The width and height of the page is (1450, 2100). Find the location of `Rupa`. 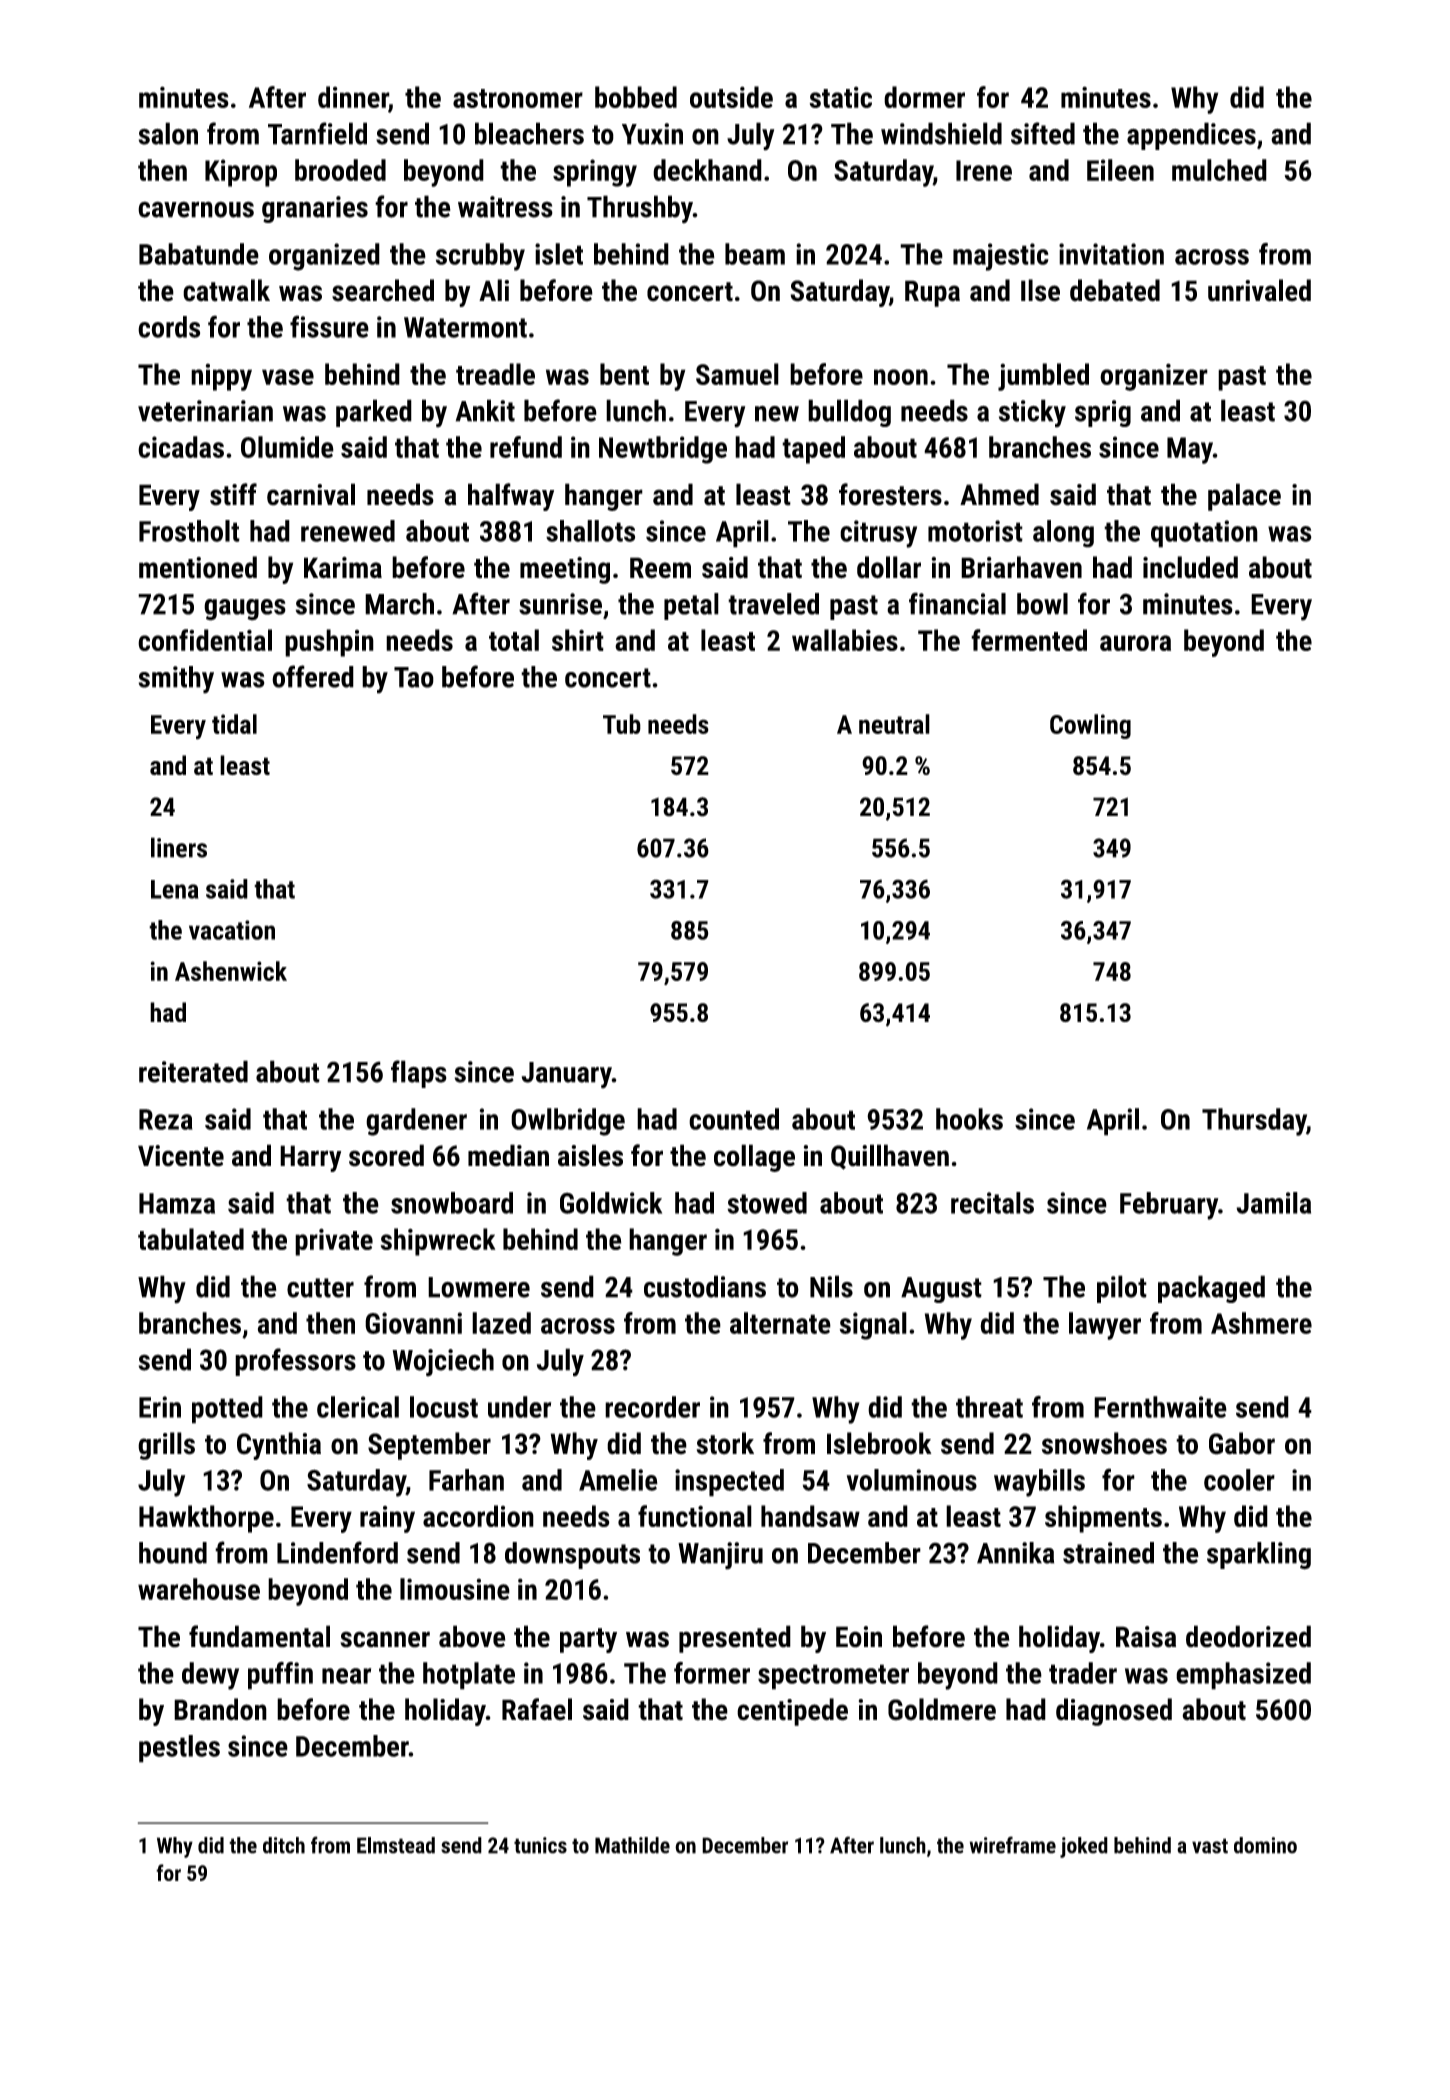

Rupa is located at coordinates (932, 293).
